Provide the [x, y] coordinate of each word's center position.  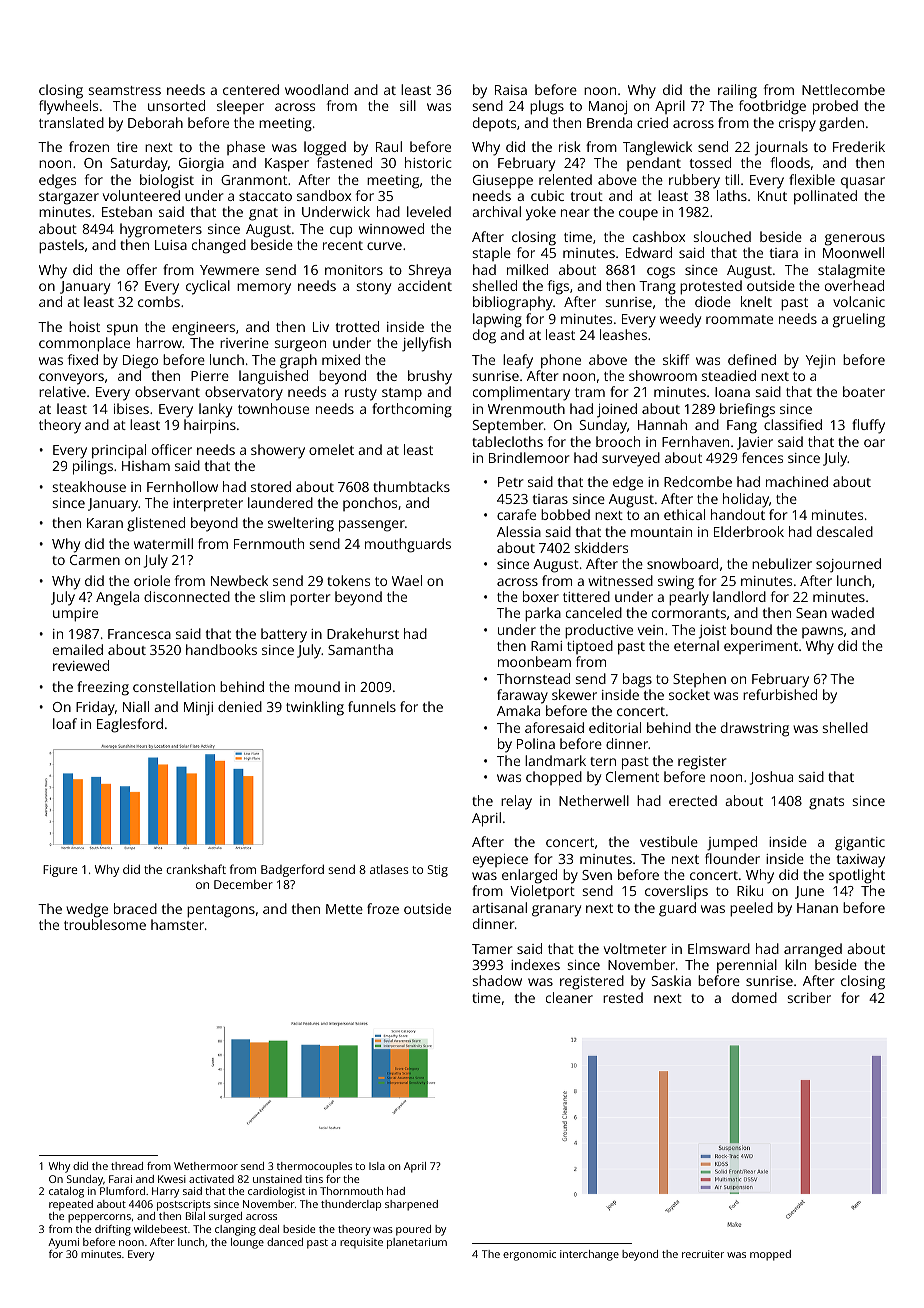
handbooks [221, 649]
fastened [344, 162]
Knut [772, 196]
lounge [247, 1243]
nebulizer [782, 563]
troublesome [105, 924]
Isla [377, 1166]
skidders [601, 547]
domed [754, 997]
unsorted [176, 105]
